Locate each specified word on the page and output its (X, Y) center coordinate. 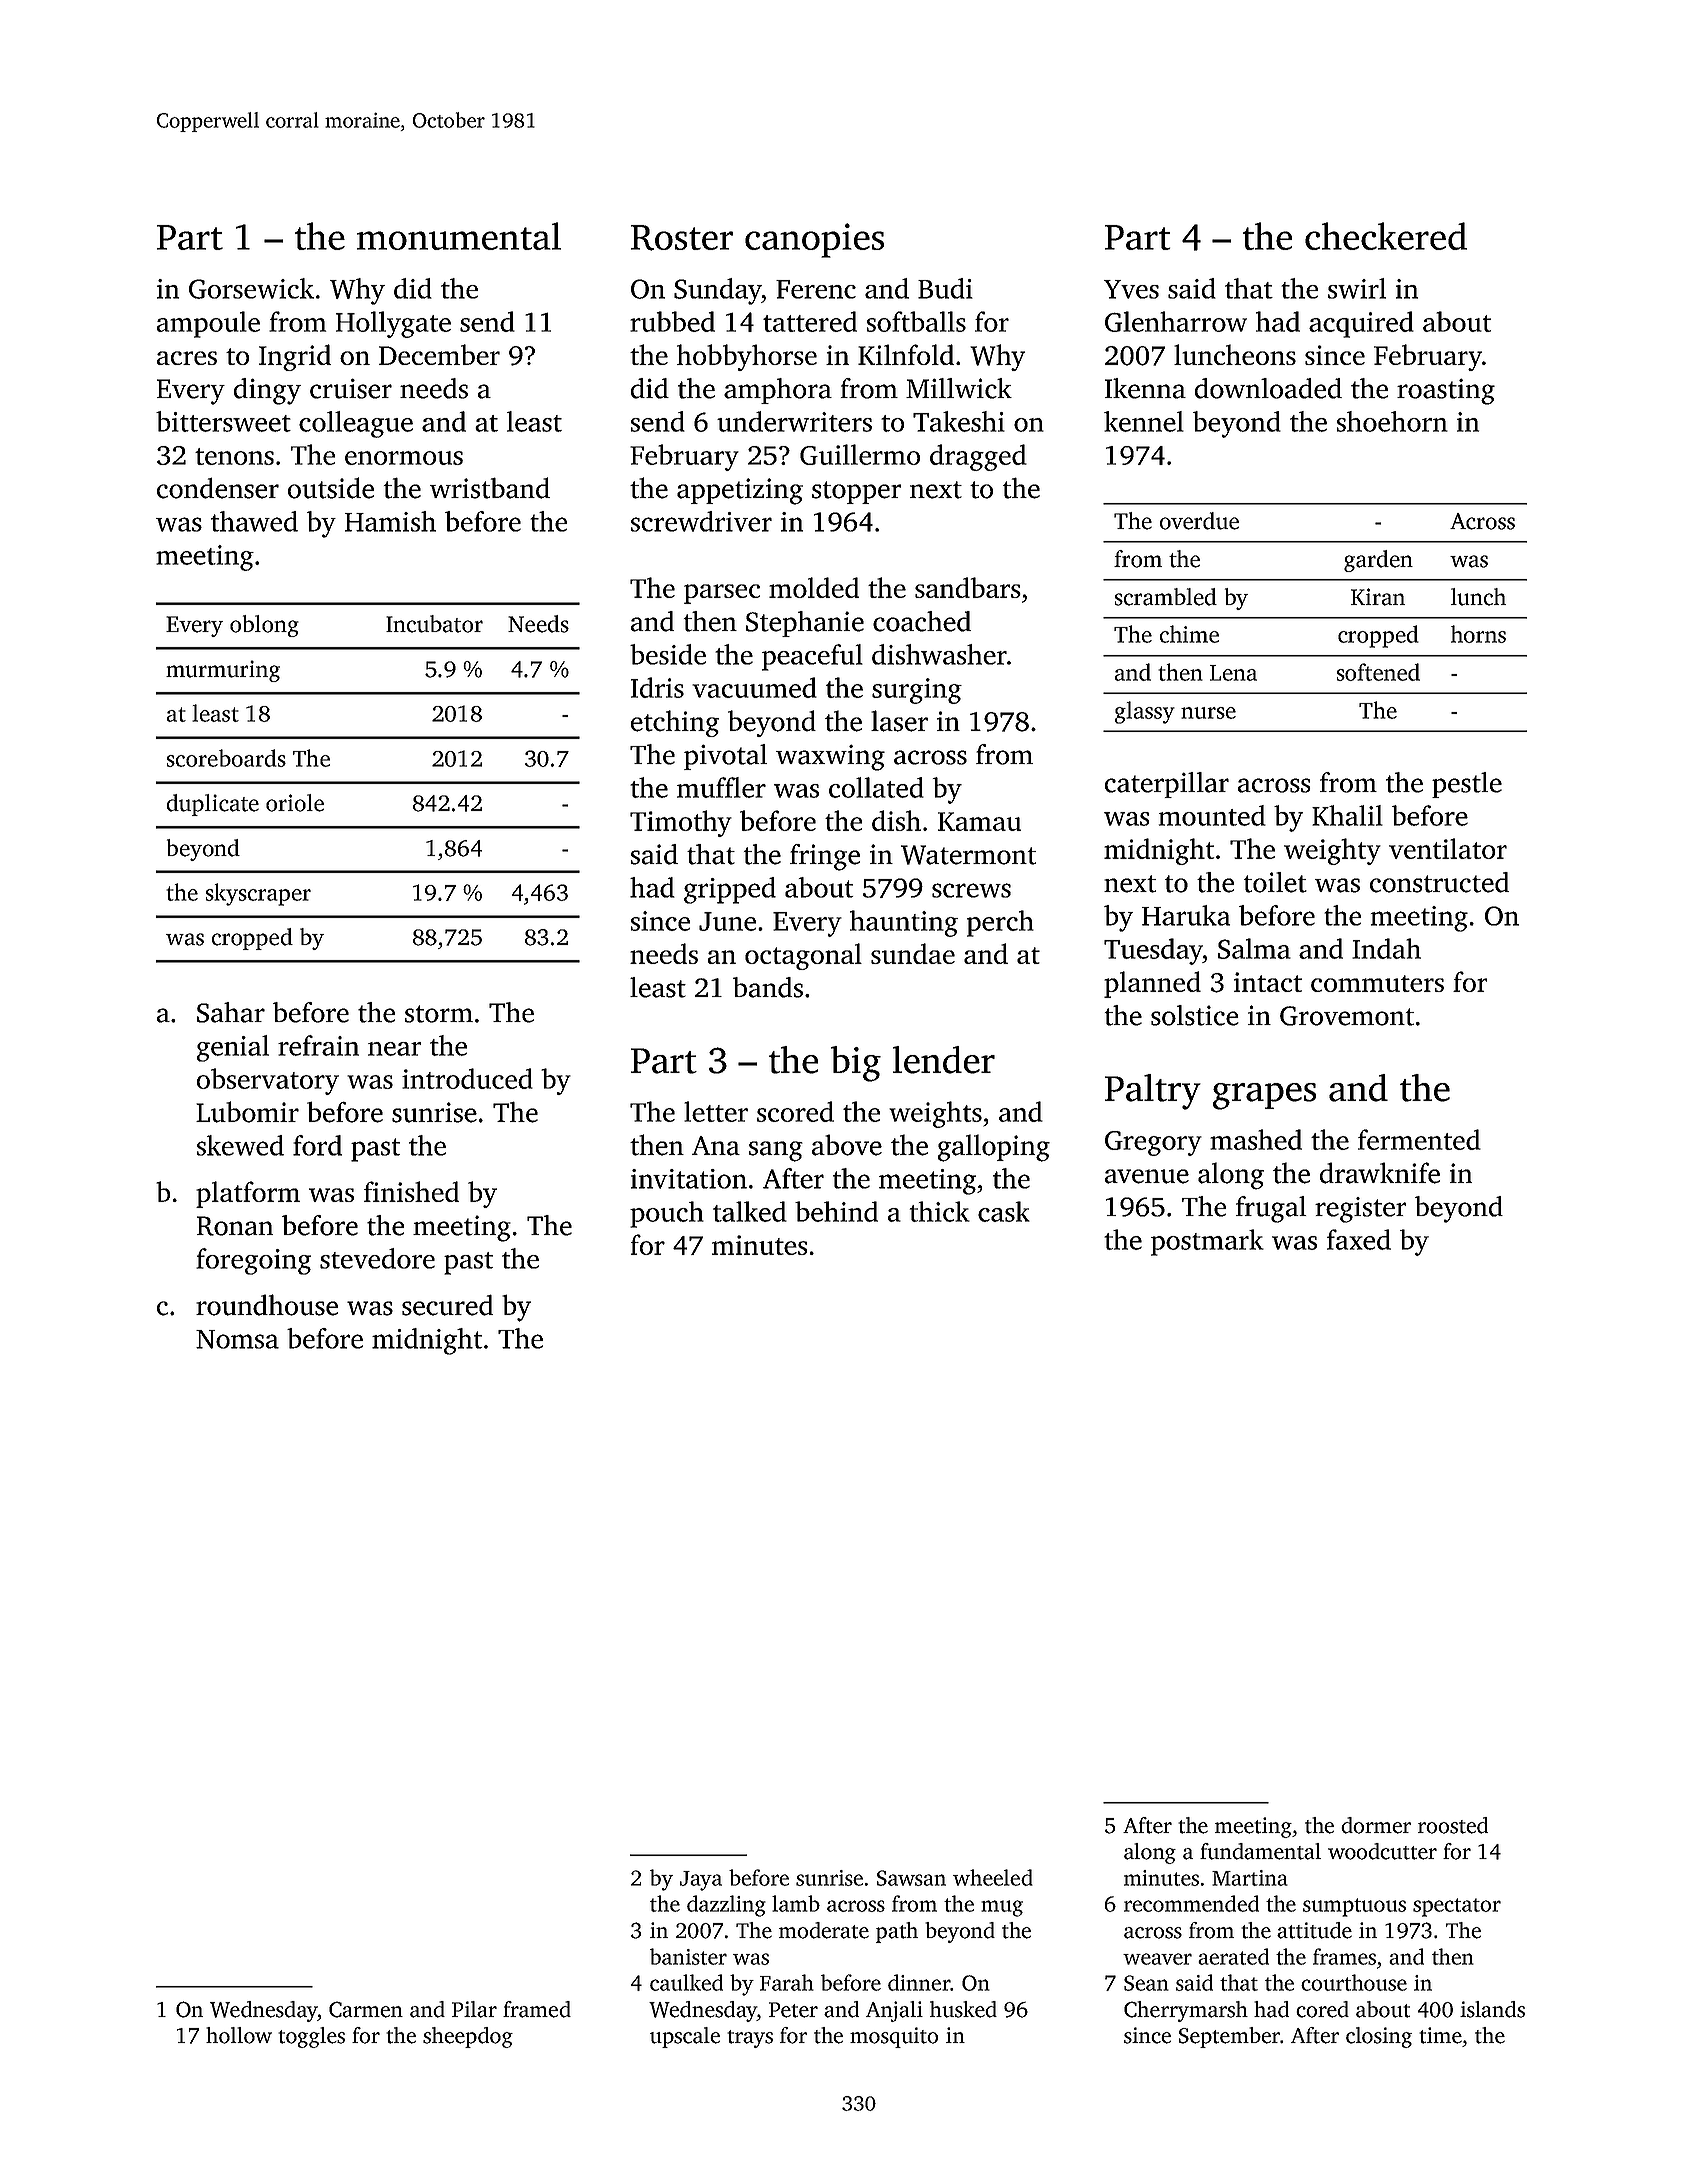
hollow (239, 2035)
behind (836, 1211)
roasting (1446, 391)
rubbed (672, 321)
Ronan (235, 1226)
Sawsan (911, 1878)
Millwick (959, 388)
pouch (667, 1214)
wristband (490, 488)
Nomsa (237, 1339)
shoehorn (1392, 421)
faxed (1359, 1239)
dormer (1376, 1825)
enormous (404, 458)
